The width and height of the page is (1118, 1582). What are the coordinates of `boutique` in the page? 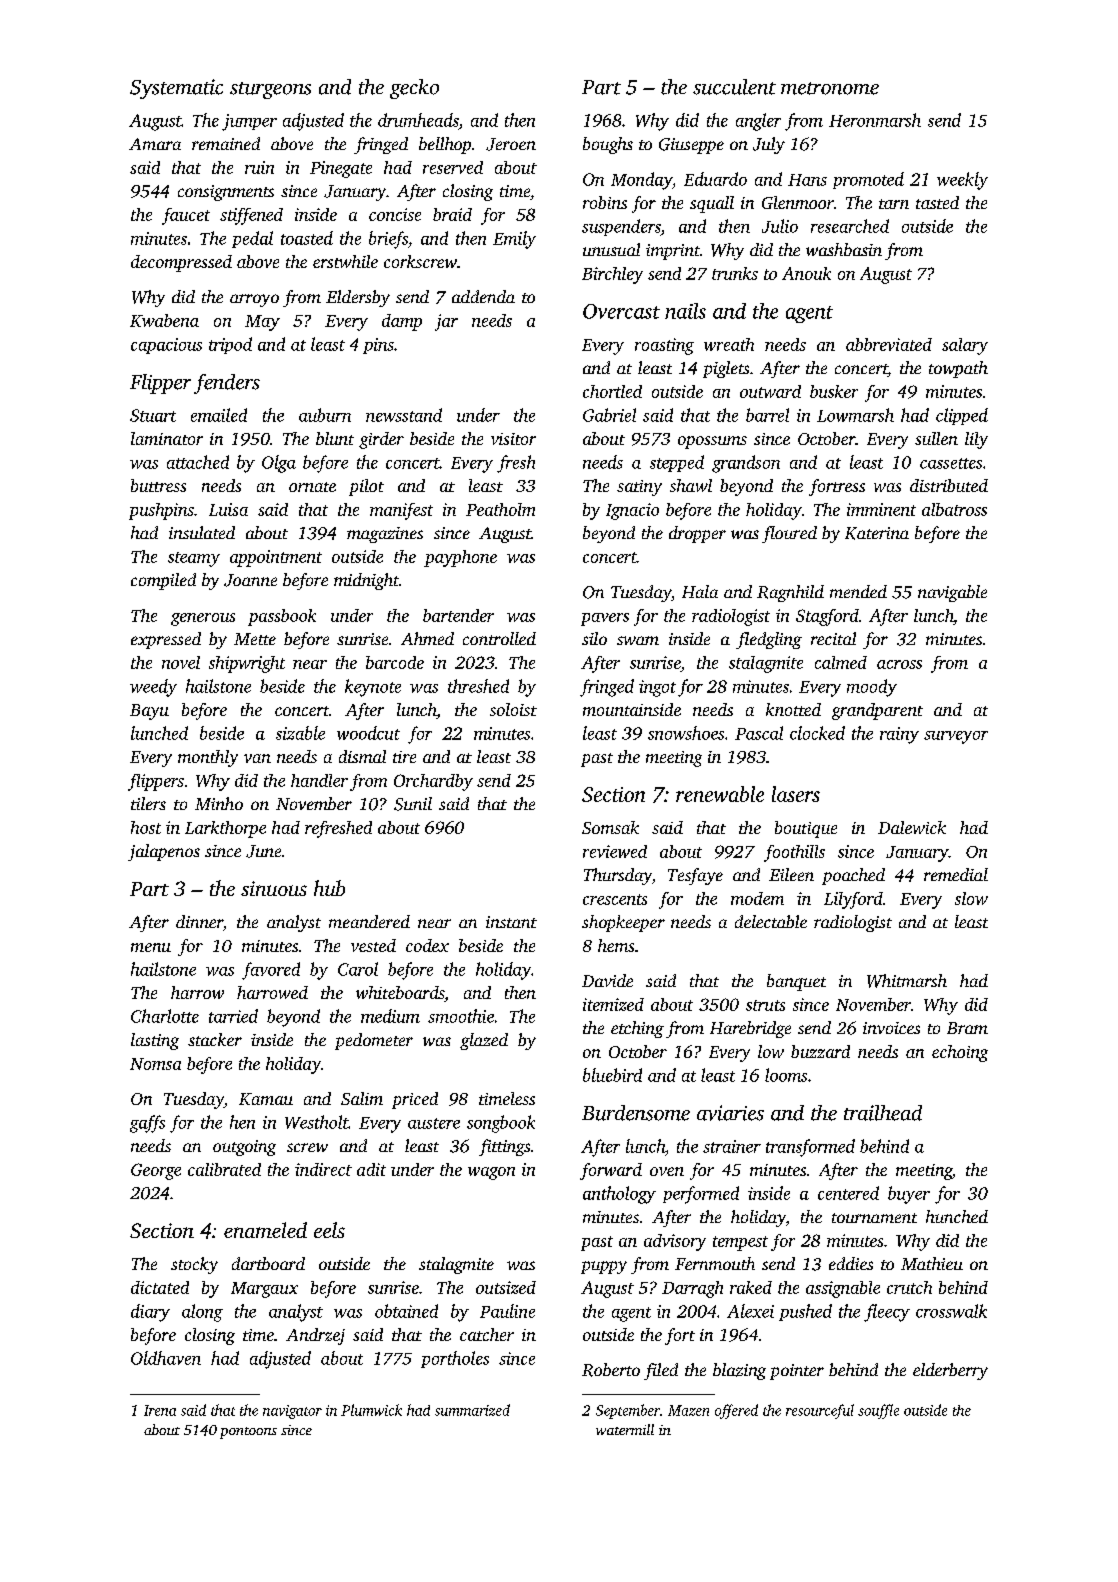 It's located at (806, 829).
